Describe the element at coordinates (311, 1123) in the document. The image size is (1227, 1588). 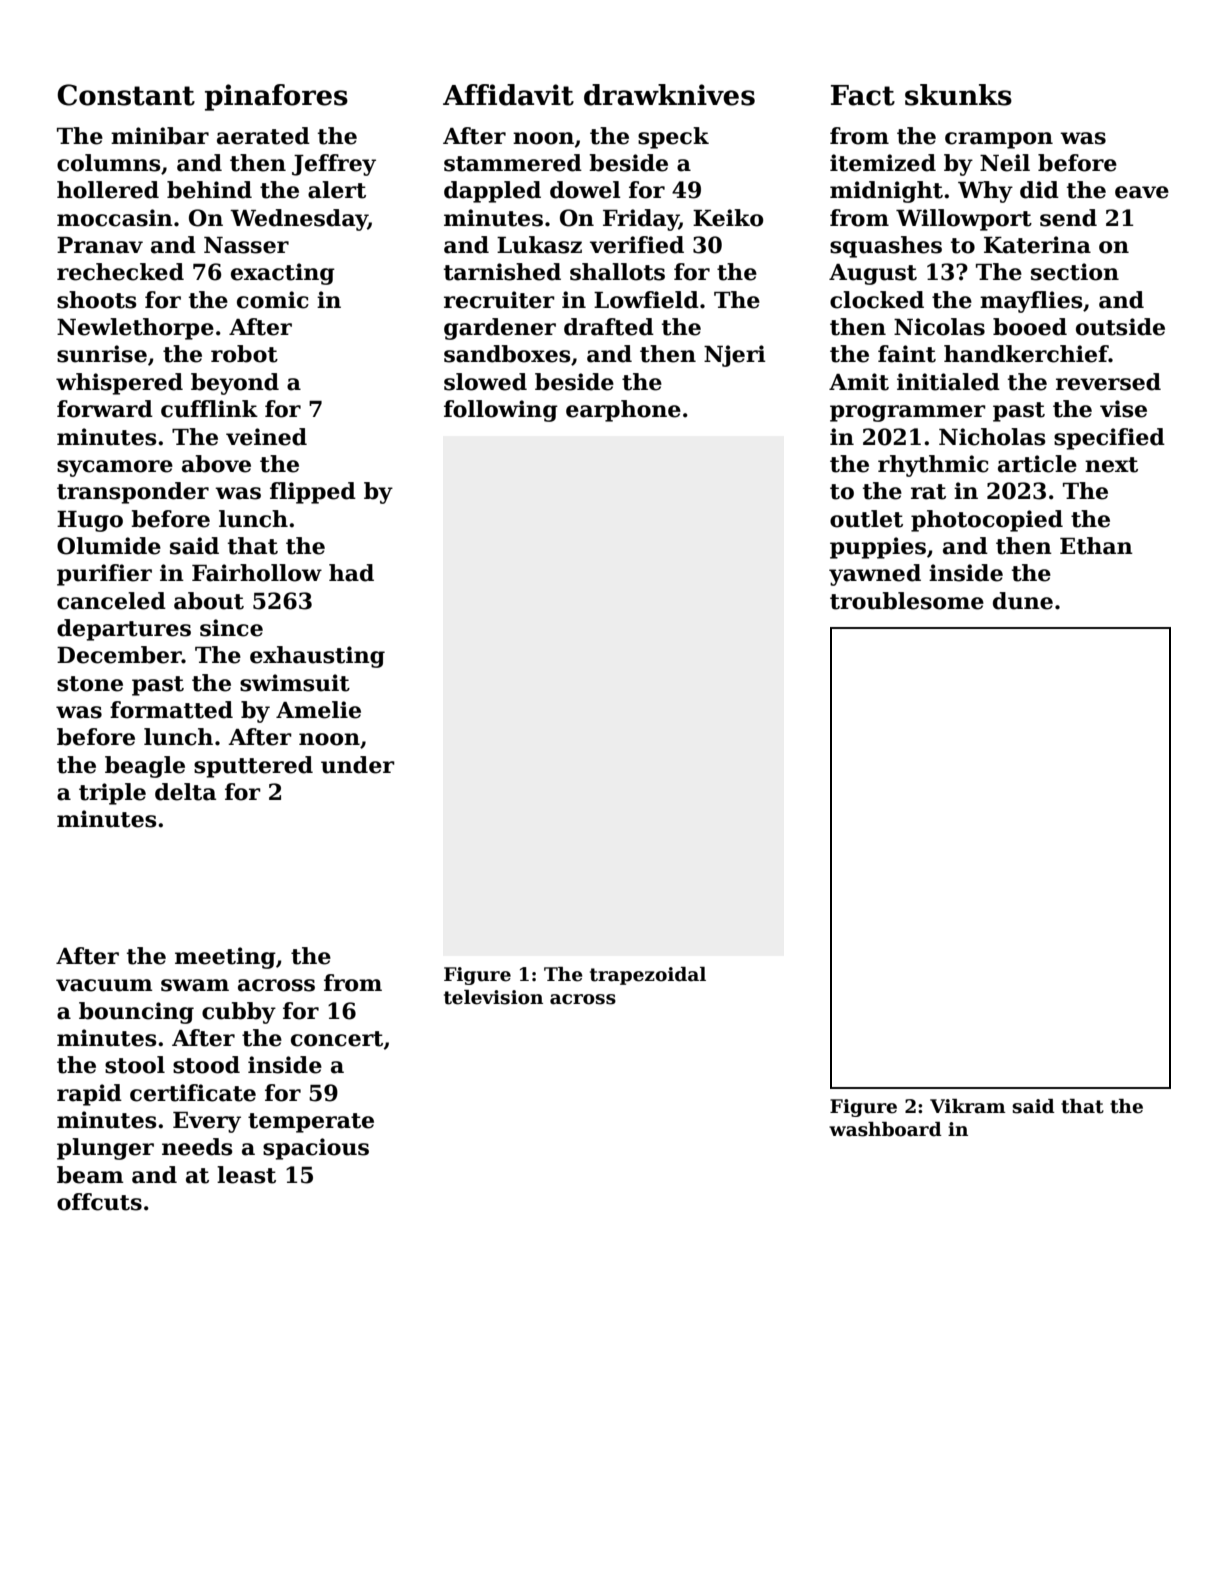
I see `temperate` at that location.
